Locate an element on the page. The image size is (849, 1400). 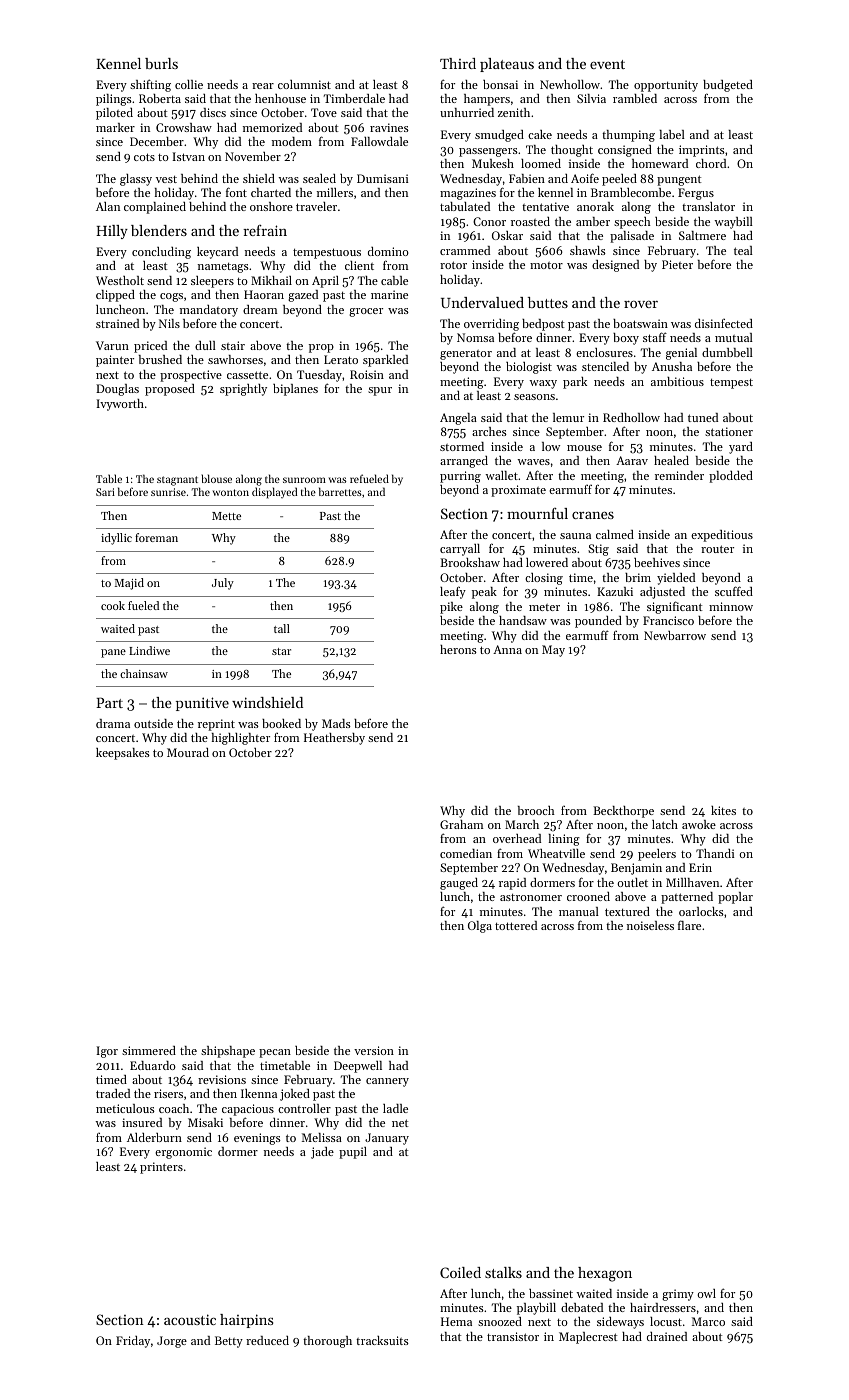
Benjamin is located at coordinates (636, 869).
